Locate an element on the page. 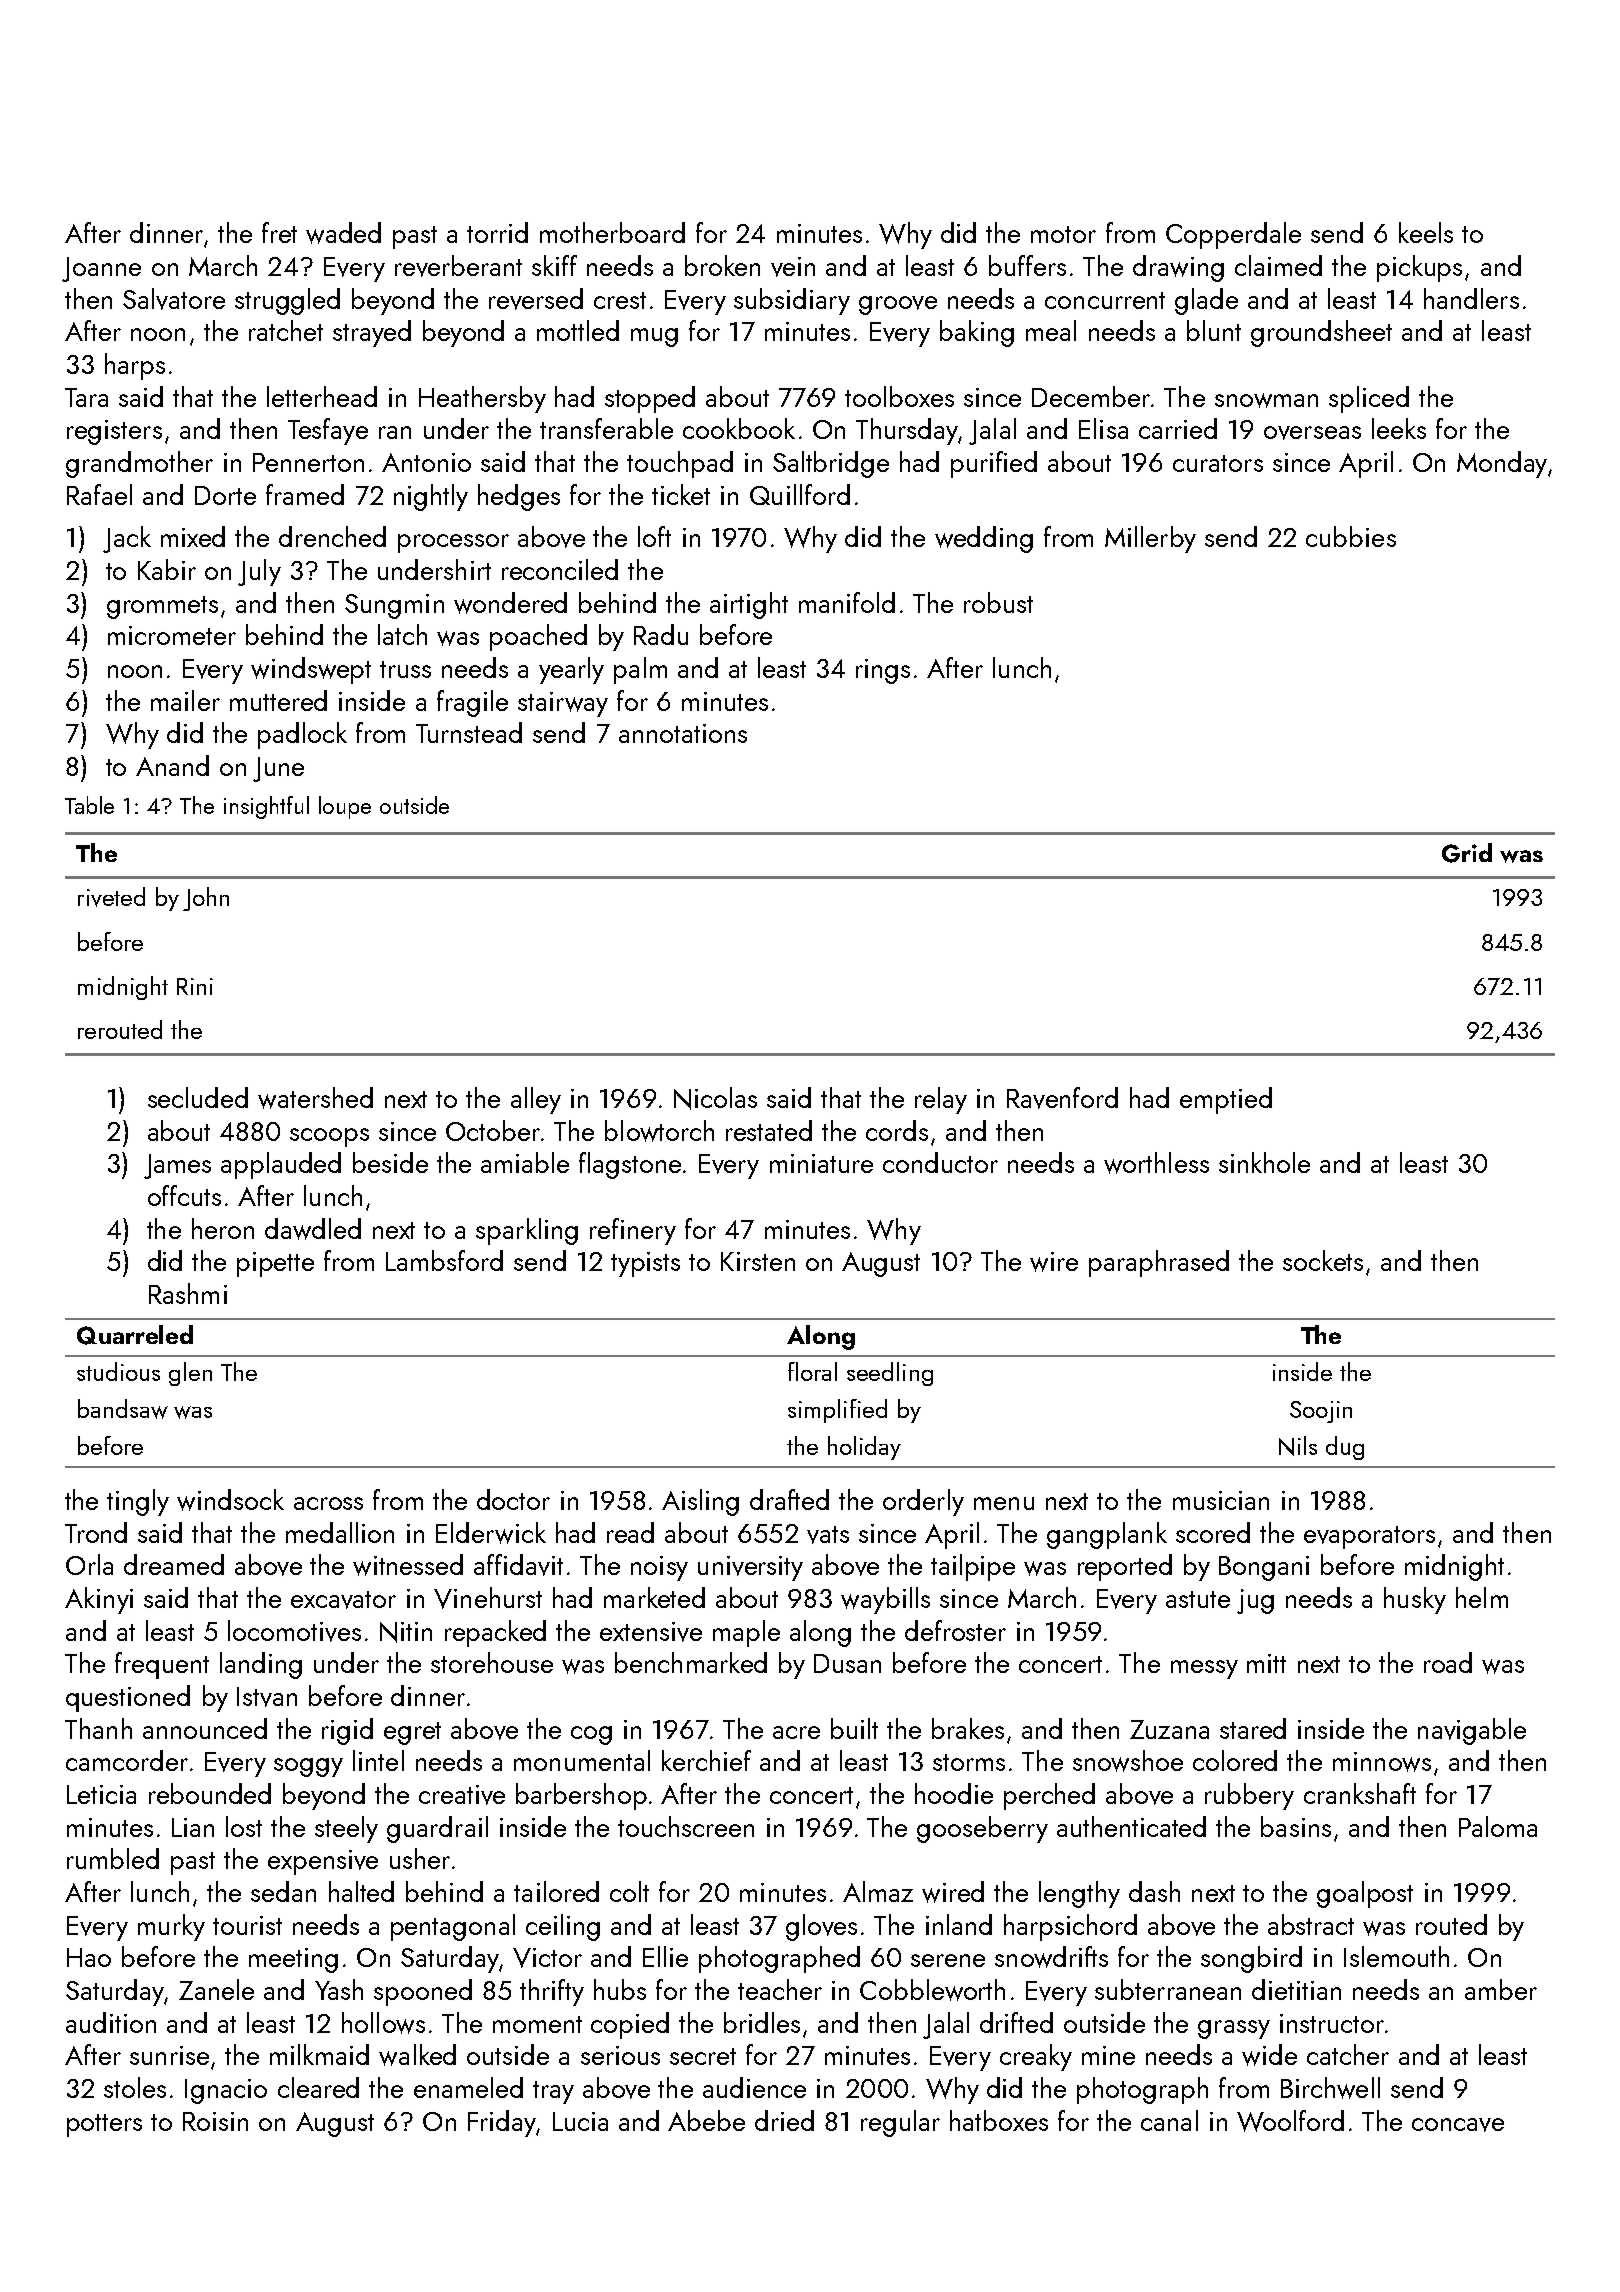 Image resolution: width=1620 pixels, height=2292 pixels. colt is located at coordinates (629, 1891).
